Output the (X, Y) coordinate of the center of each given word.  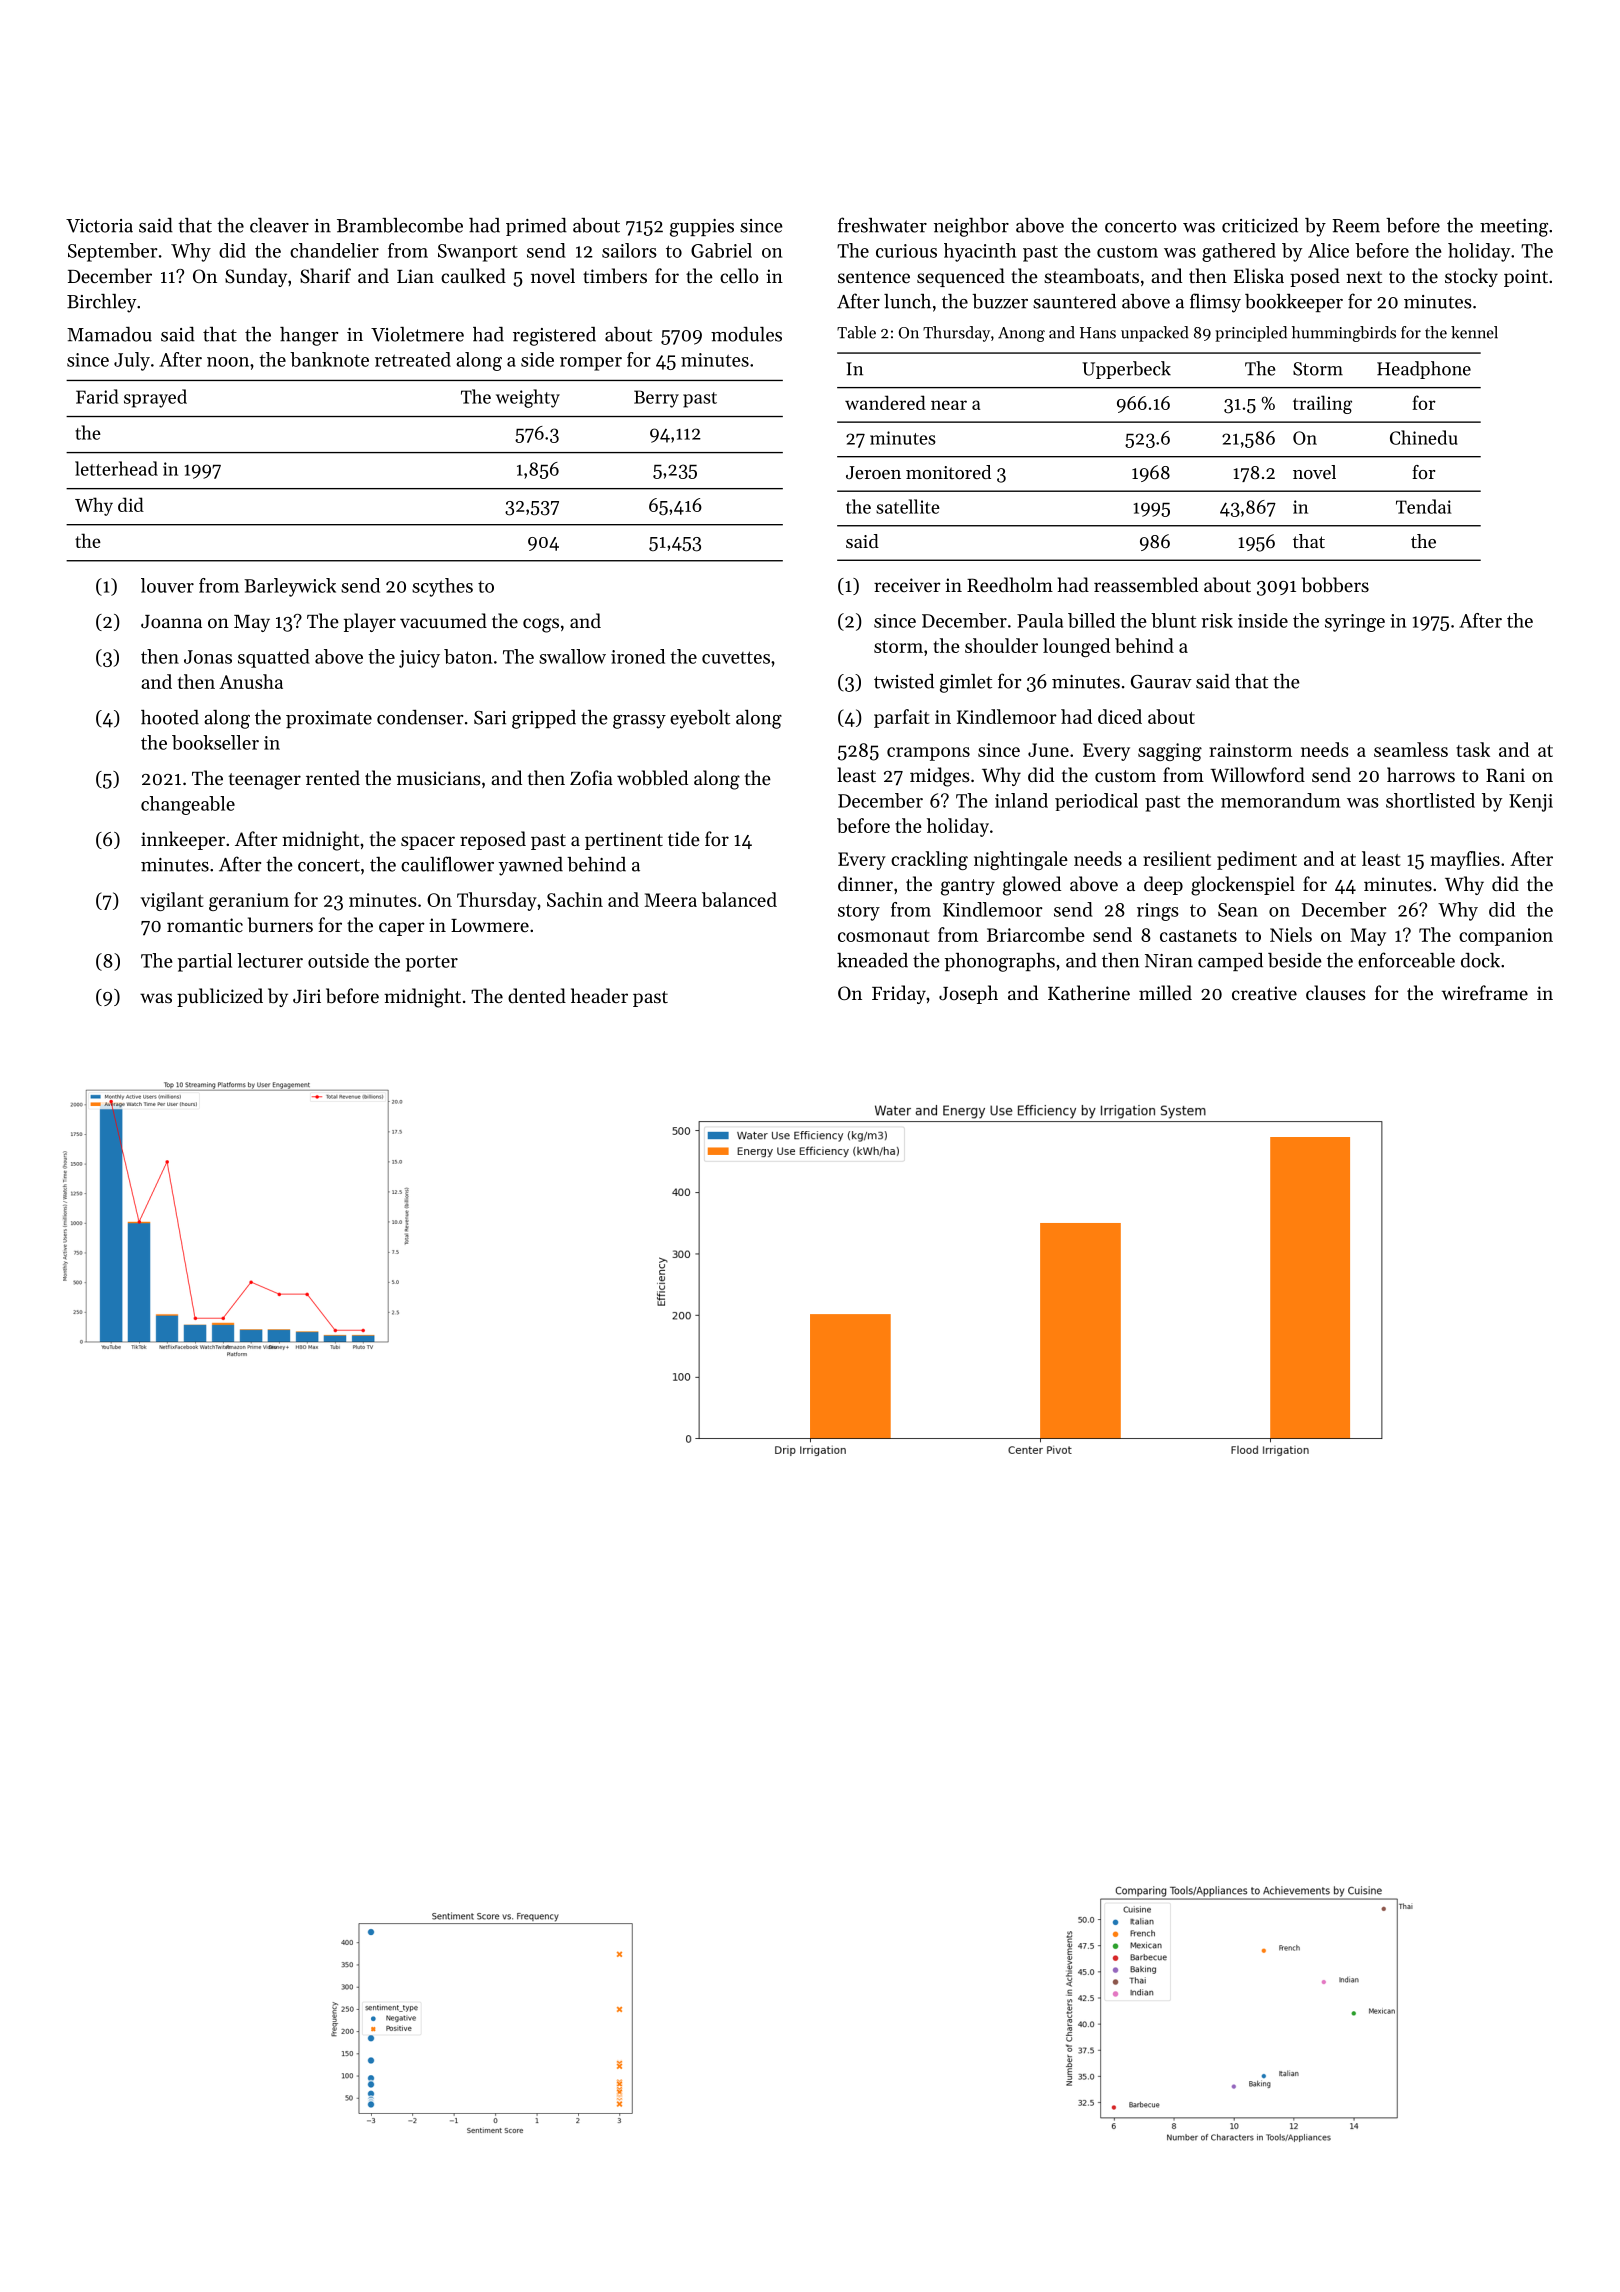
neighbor (971, 227)
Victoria (99, 226)
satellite (908, 506)
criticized (1260, 225)
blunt (1173, 620)
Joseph (968, 994)
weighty (528, 398)
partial (205, 962)
